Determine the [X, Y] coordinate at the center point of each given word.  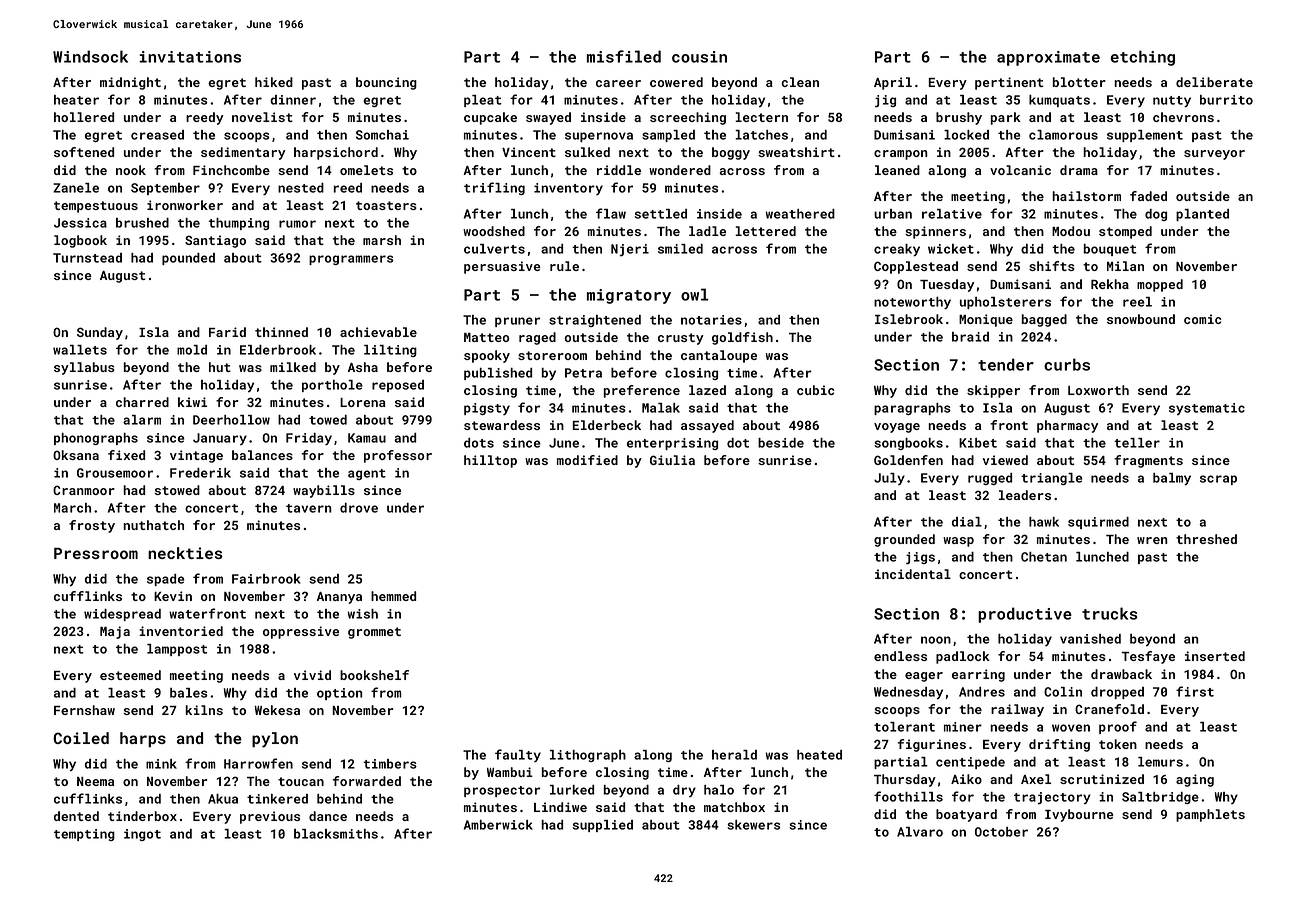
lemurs [1160, 762]
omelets [366, 170]
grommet [374, 633]
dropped [1117, 693]
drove [359, 508]
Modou [1071, 231]
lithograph [588, 756]
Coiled [81, 738]
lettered [765, 231]
